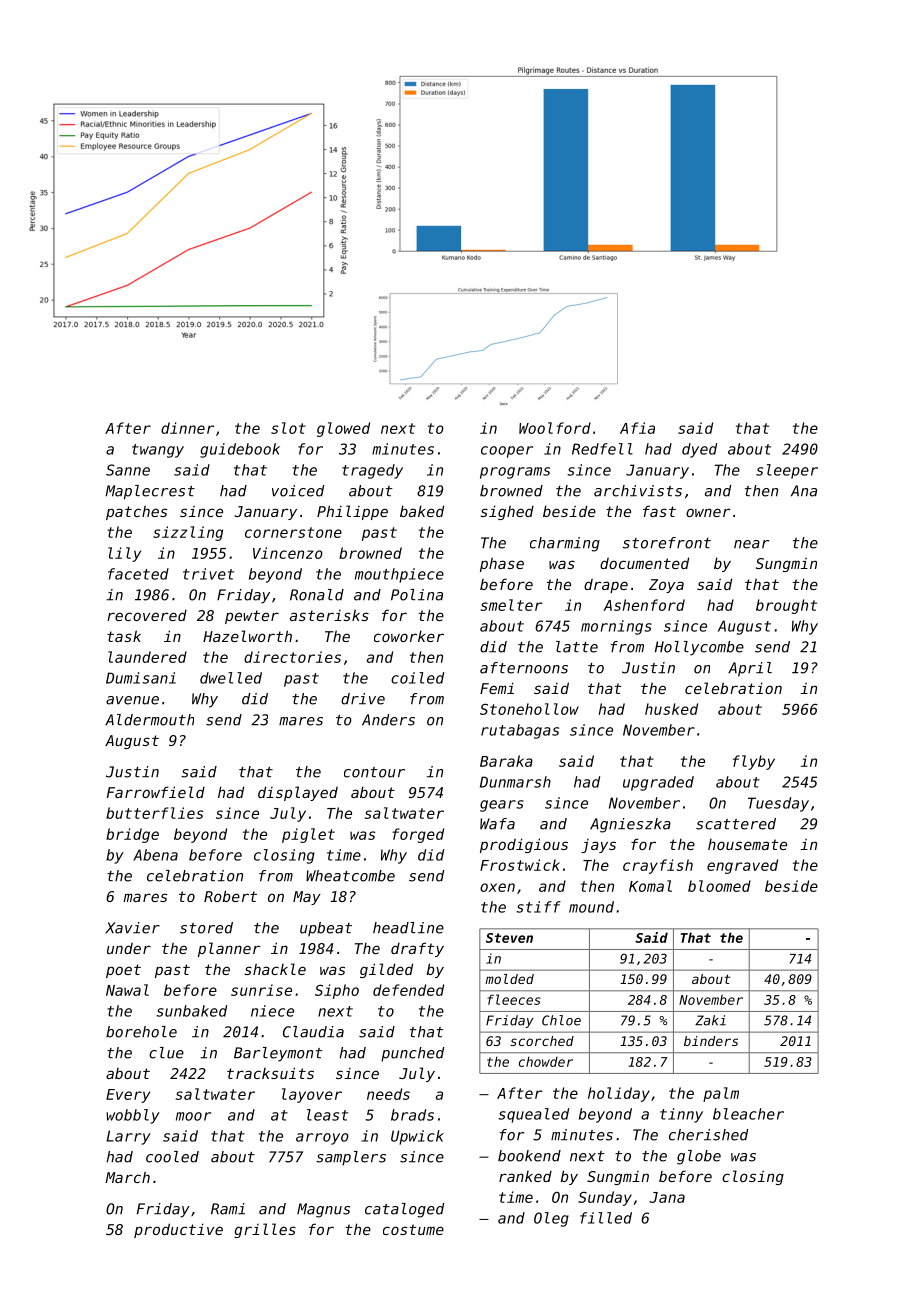 The height and width of the image is (1311, 924). I want to click on Philippe, so click(352, 512).
